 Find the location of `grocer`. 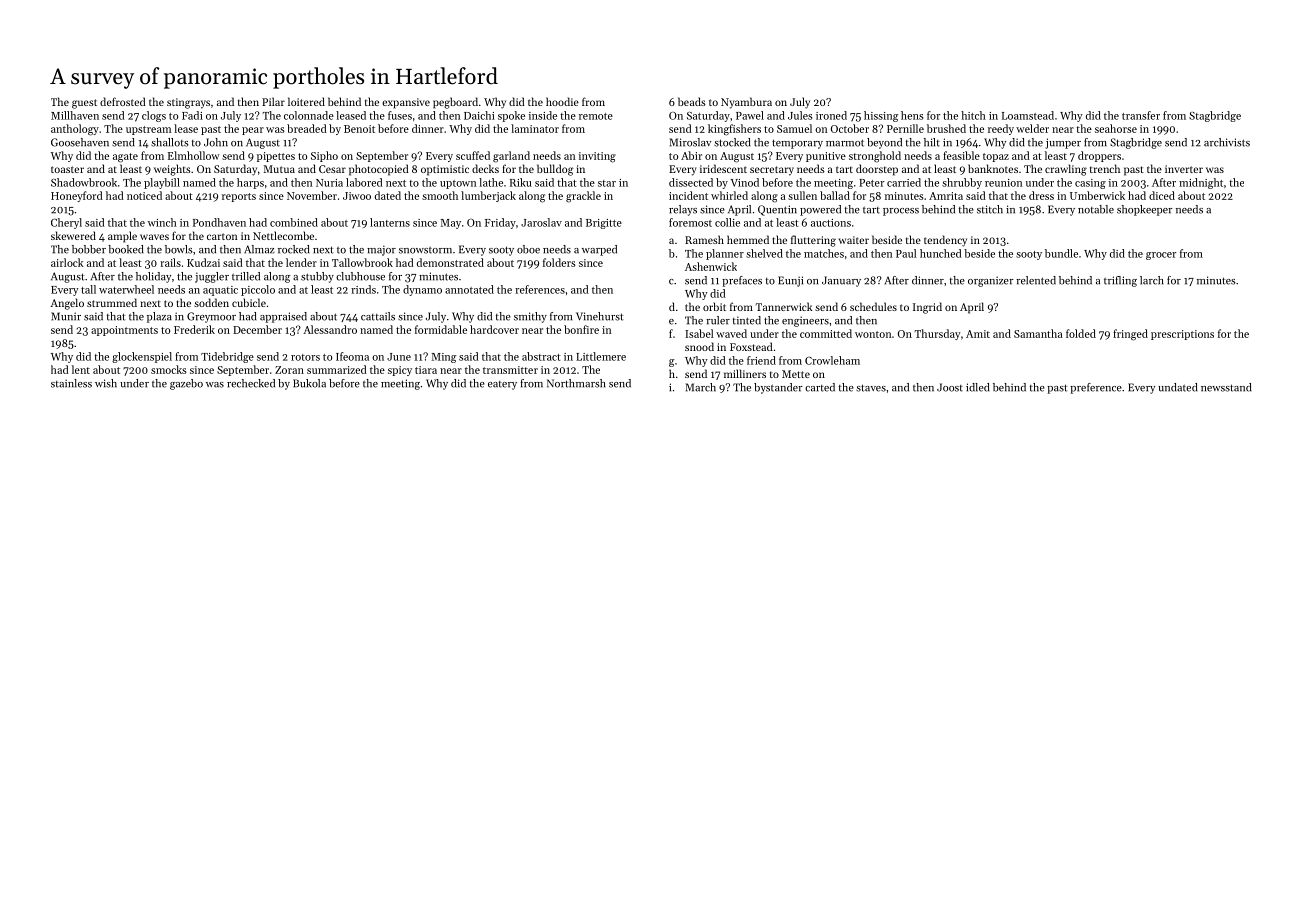

grocer is located at coordinates (1161, 256).
